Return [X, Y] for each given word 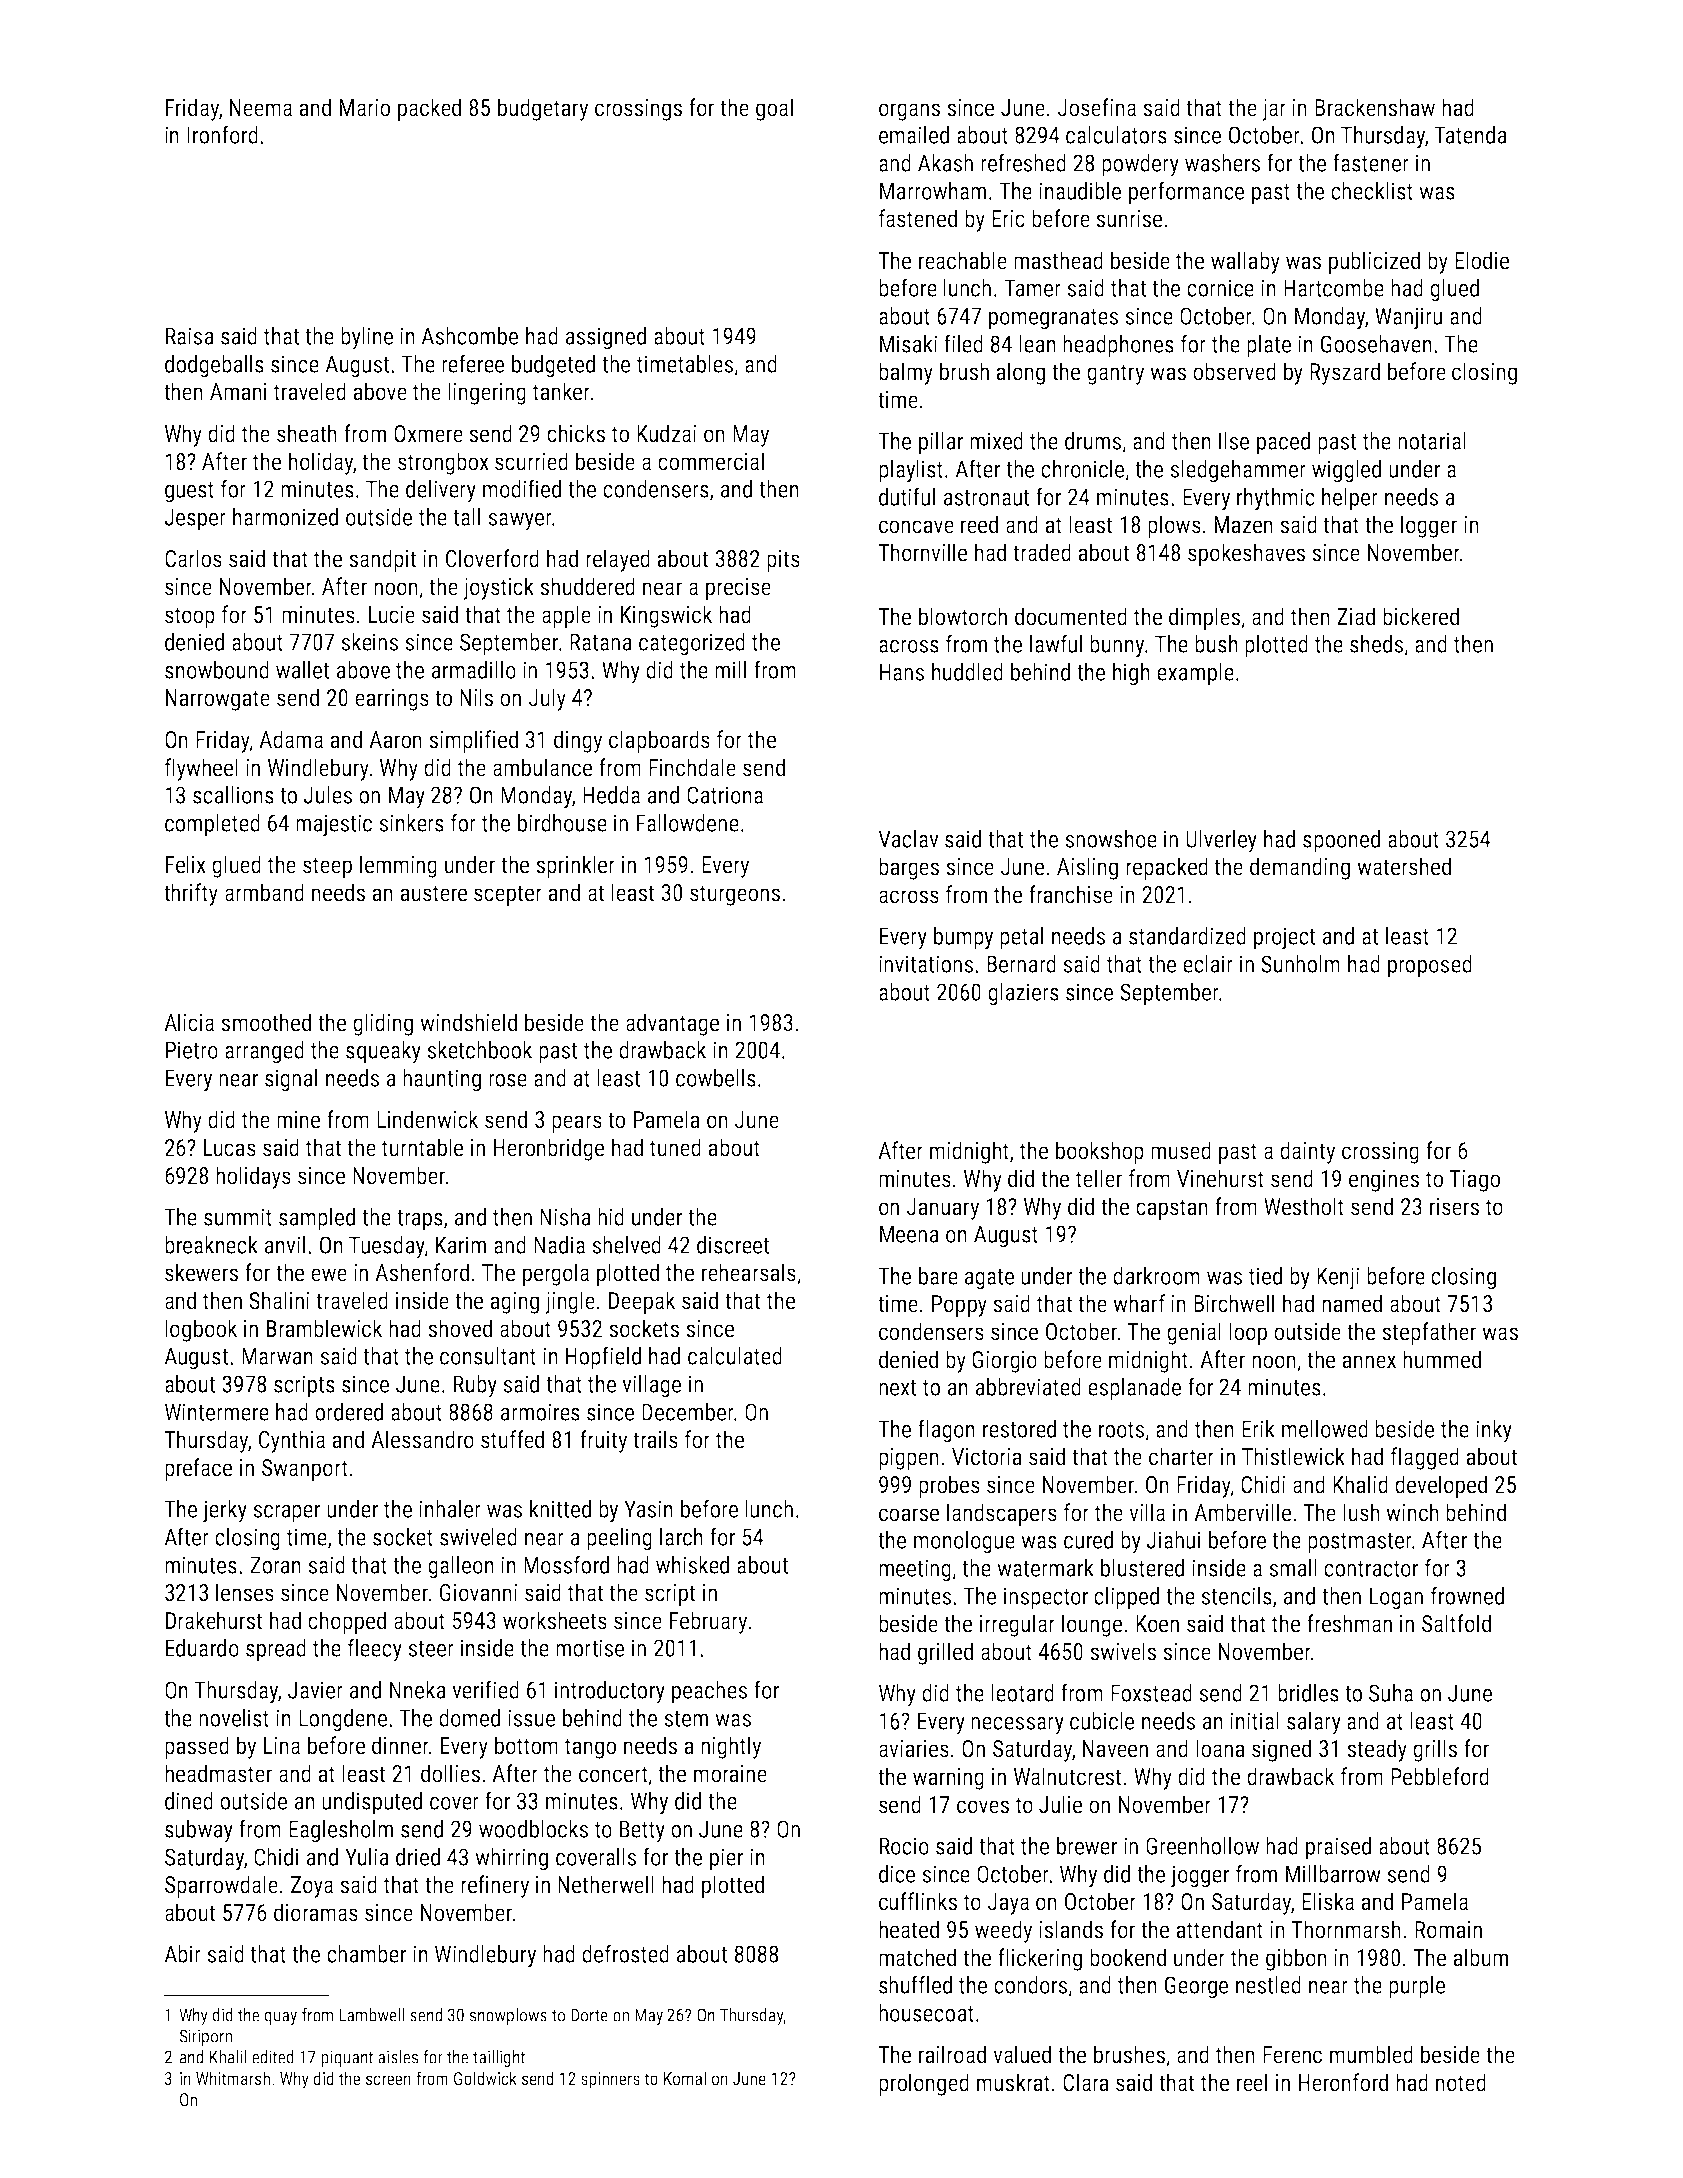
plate [1269, 346]
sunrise [1129, 219]
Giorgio [1004, 1362]
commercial [711, 461]
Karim [461, 1245]
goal [774, 109]
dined [189, 1801]
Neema [261, 108]
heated [909, 1929]
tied [1265, 1276]
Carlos [193, 558]
